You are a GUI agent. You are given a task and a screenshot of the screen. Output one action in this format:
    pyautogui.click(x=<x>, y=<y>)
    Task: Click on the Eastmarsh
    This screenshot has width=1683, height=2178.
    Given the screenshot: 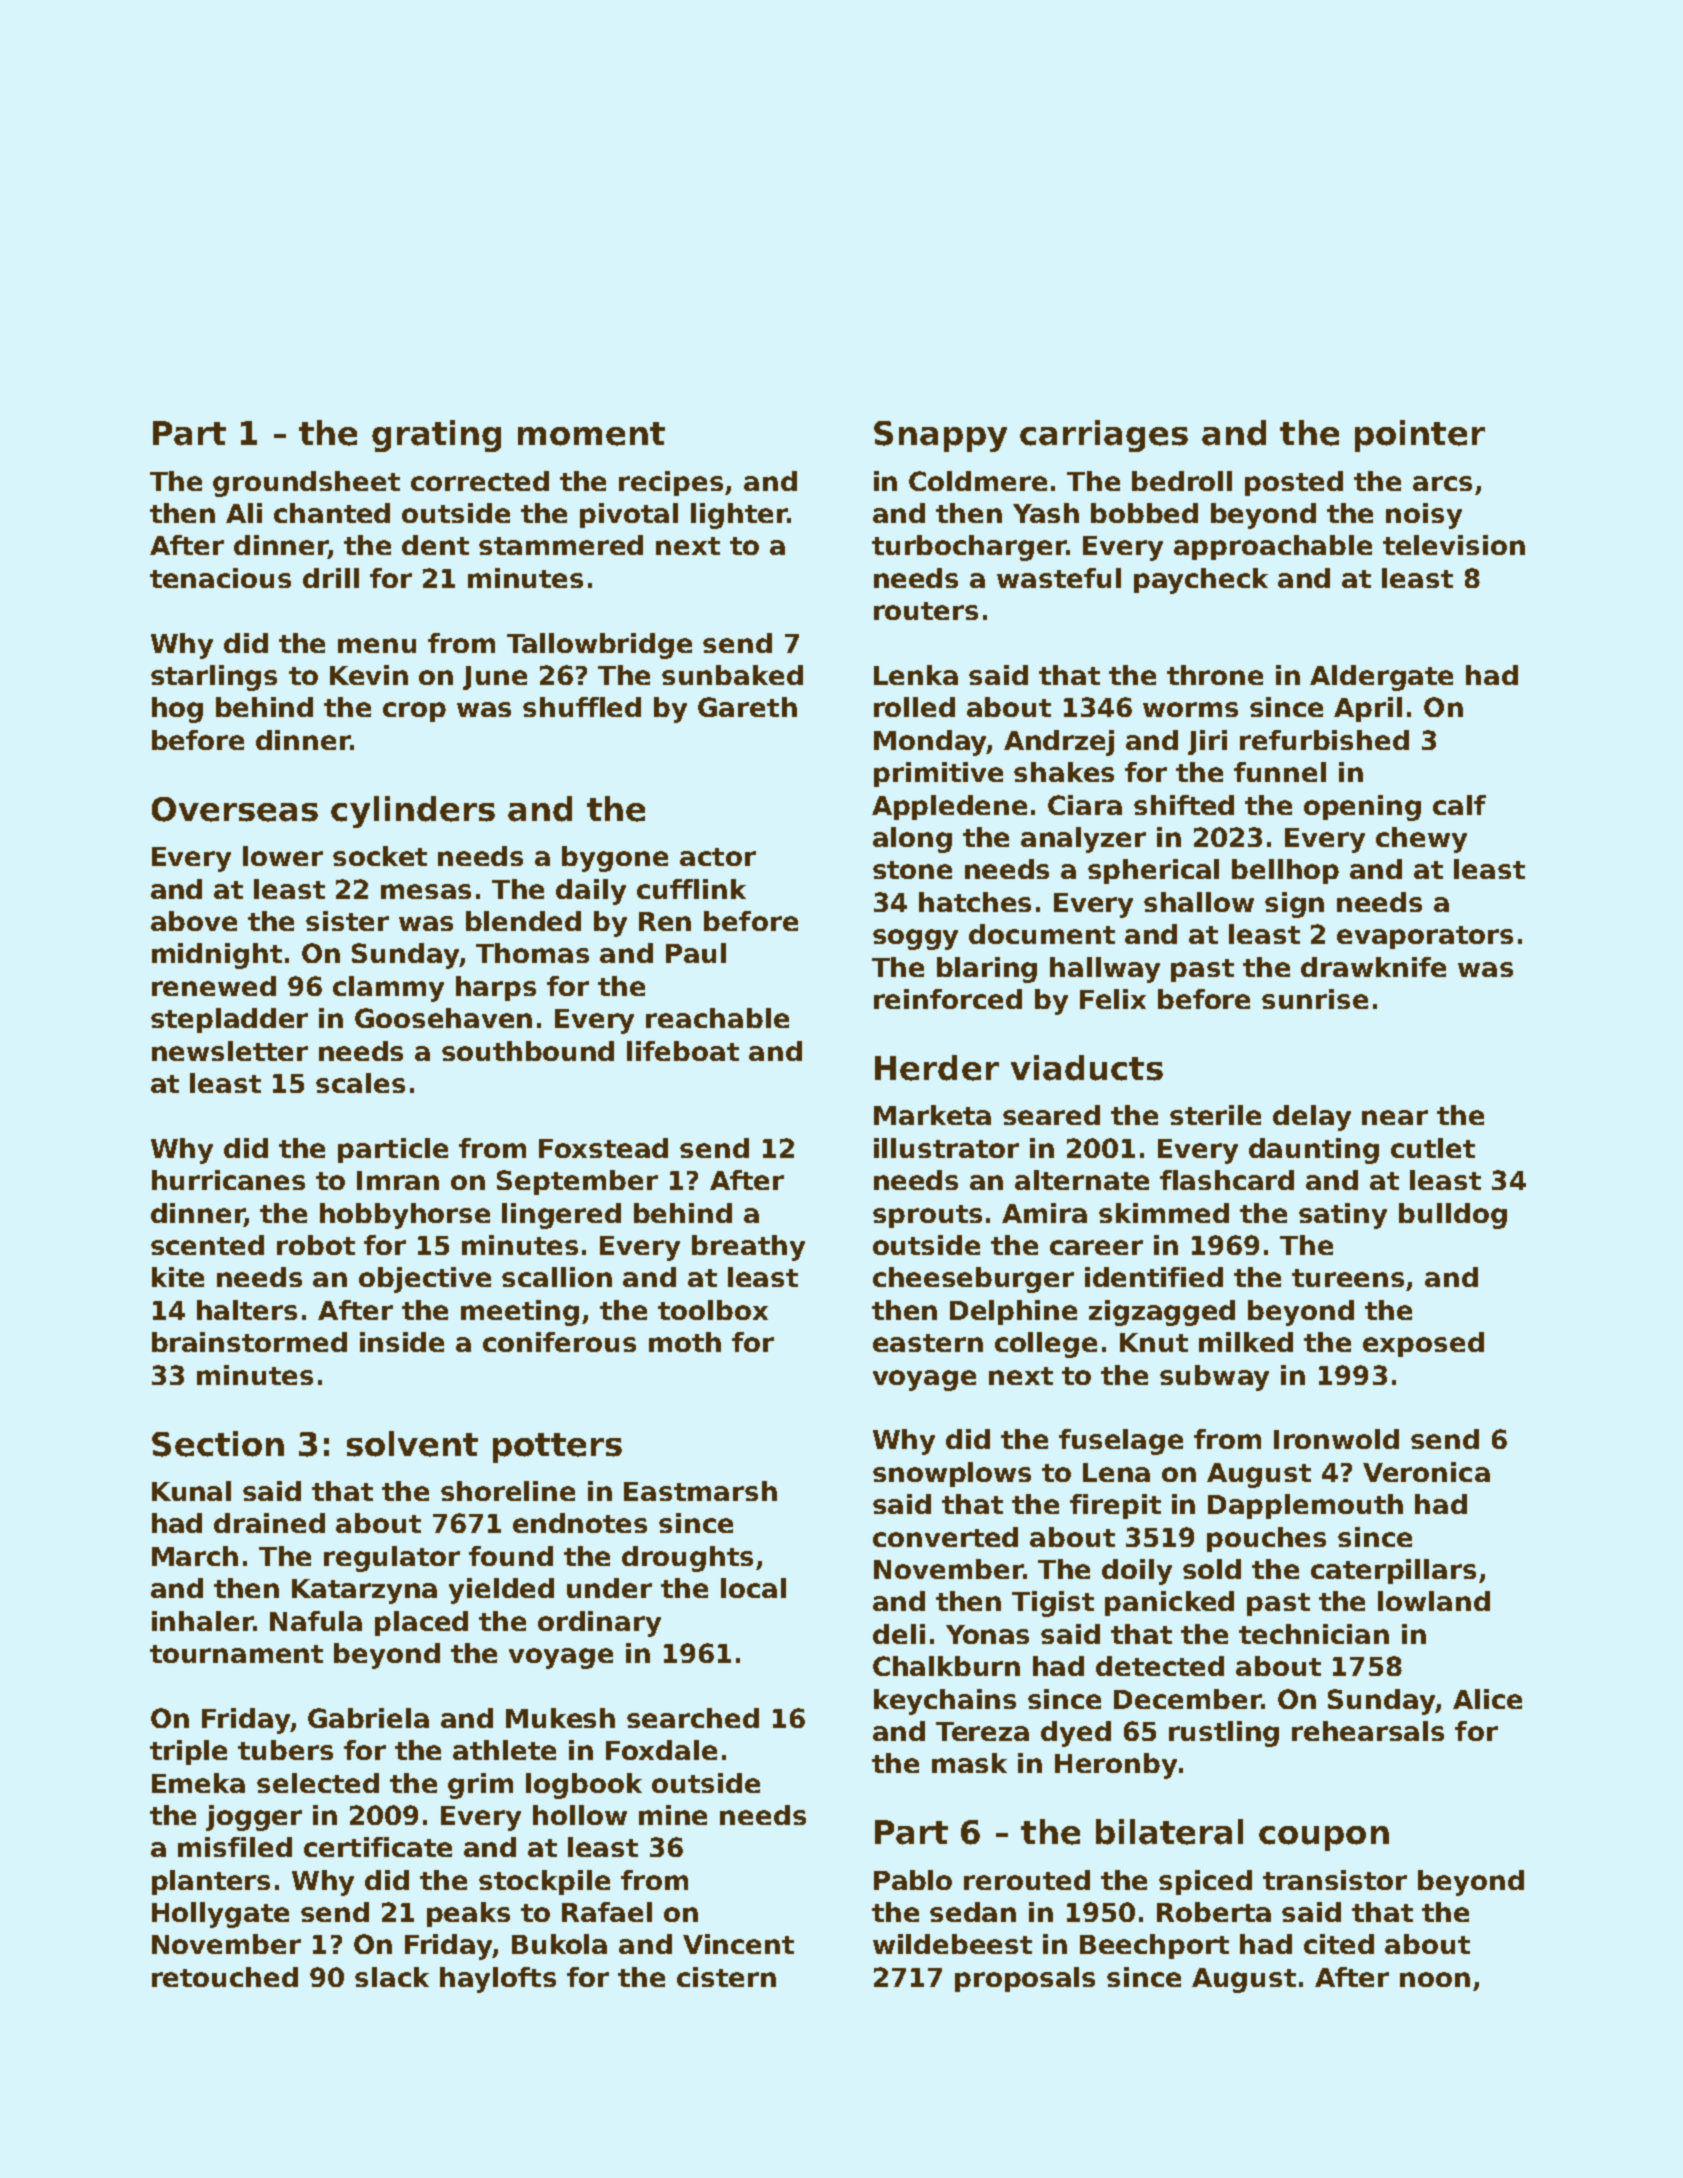 What is the action you would take?
    pyautogui.click(x=700, y=1491)
